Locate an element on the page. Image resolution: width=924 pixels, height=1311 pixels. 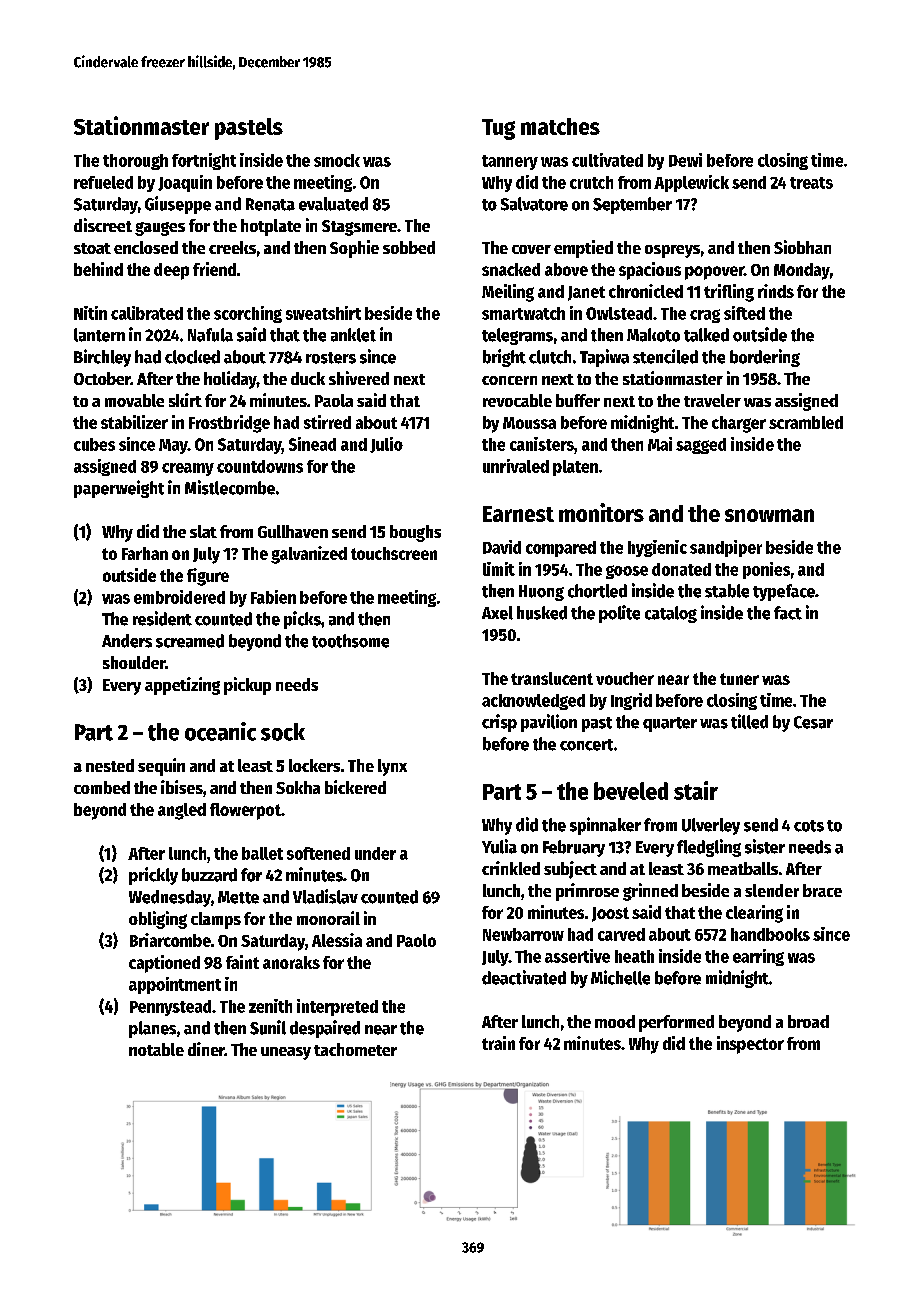
snowman is located at coordinates (769, 515).
